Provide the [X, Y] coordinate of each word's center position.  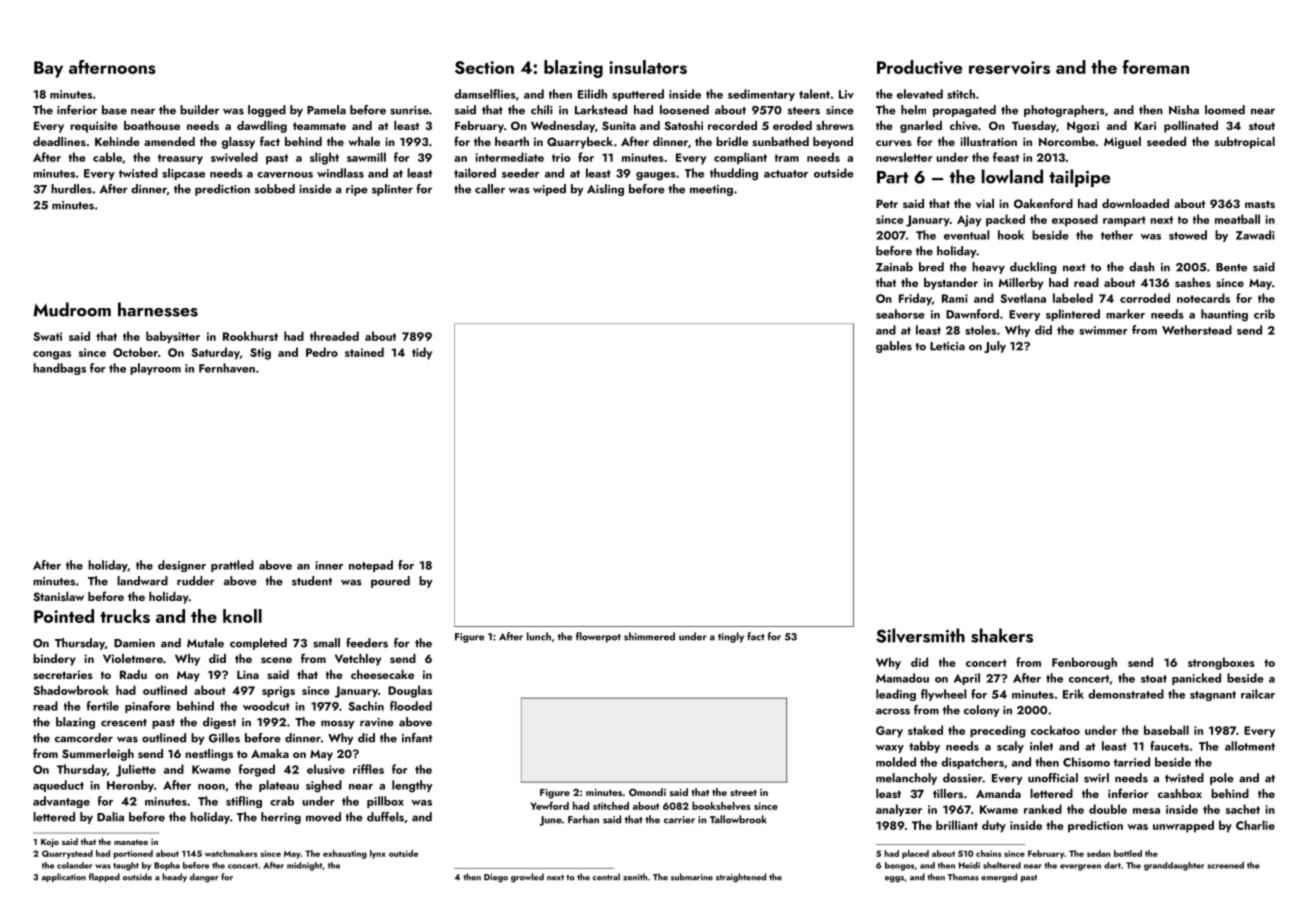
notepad [371, 566]
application [64, 877]
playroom [155, 369]
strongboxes [1221, 663]
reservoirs [1009, 68]
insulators [648, 67]
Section [484, 67]
